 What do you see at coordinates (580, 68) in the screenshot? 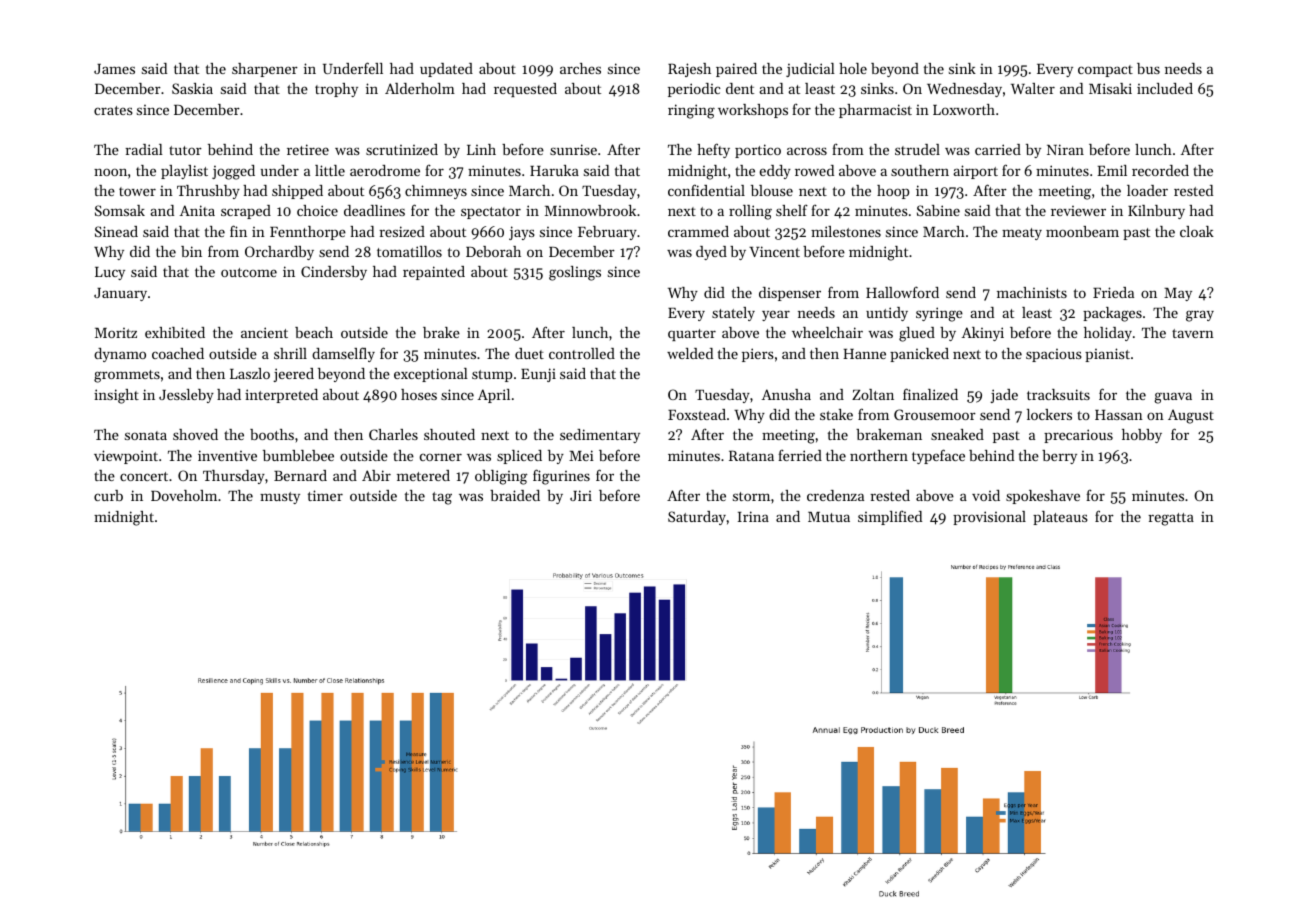
I see `arches` at bounding box center [580, 68].
